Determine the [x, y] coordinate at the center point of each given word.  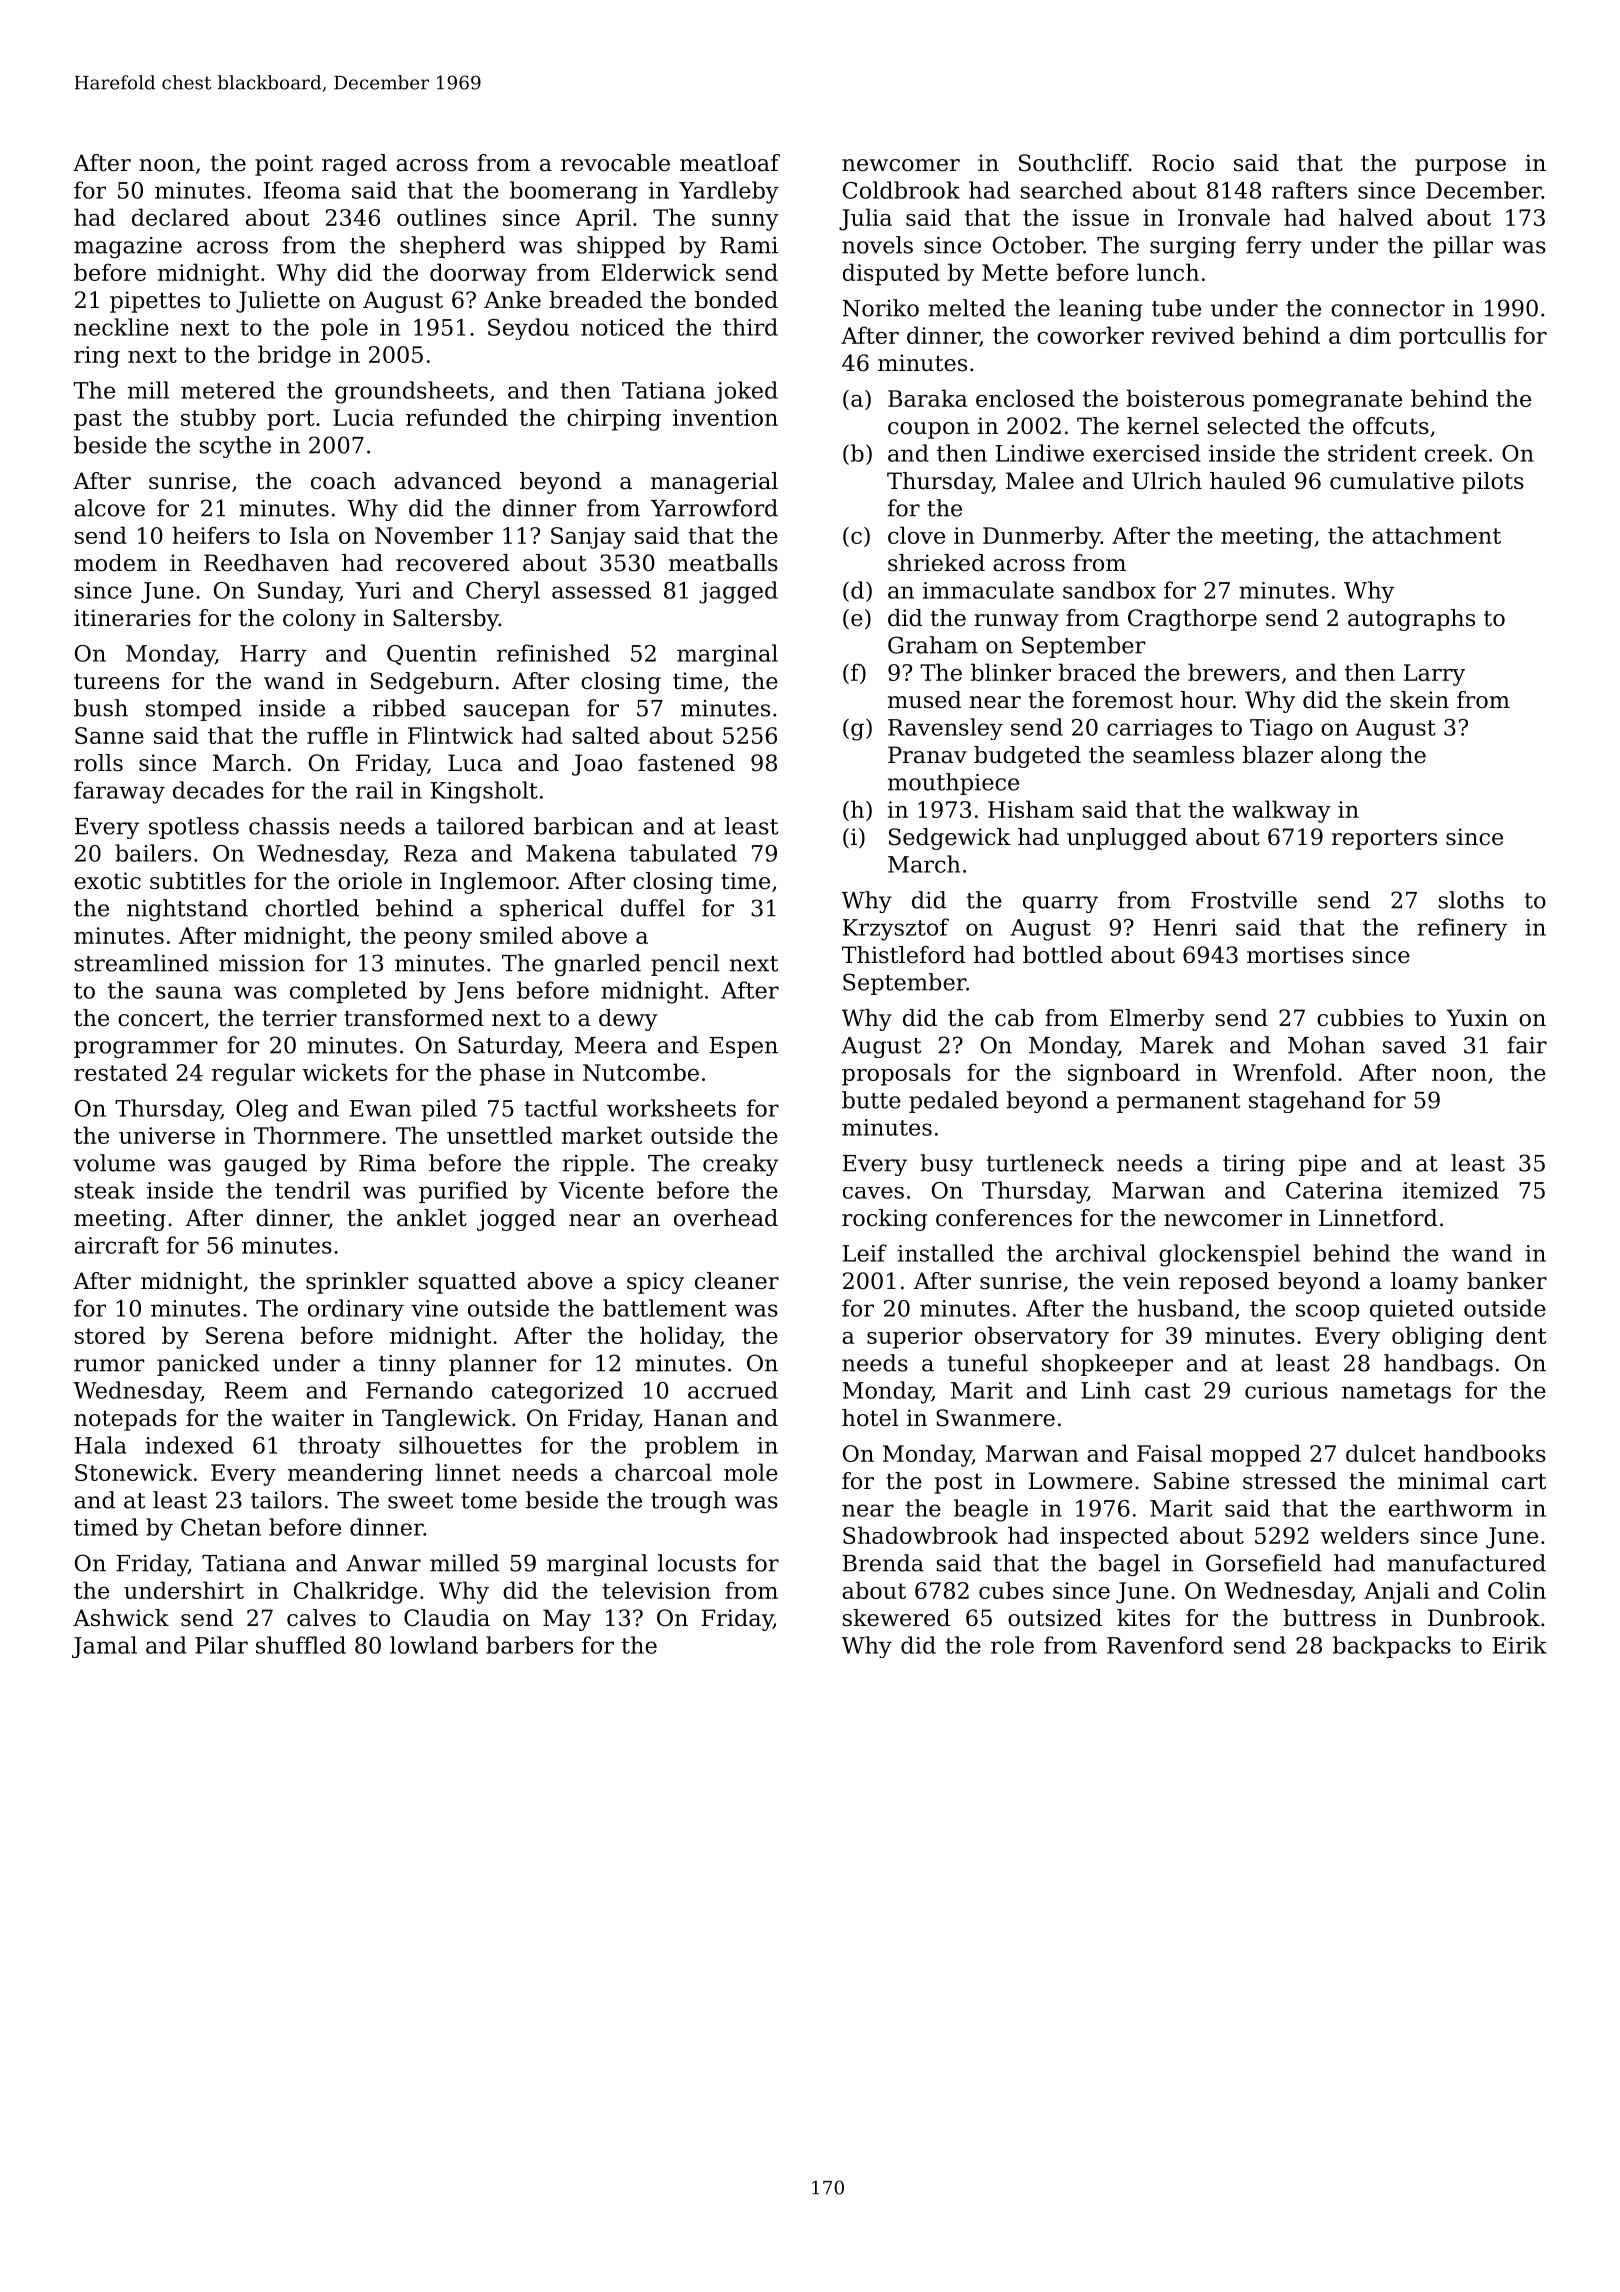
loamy [1424, 1283]
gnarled [598, 965]
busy [946, 1165]
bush [101, 708]
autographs [1411, 620]
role [1012, 1645]
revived [1193, 335]
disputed [891, 274]
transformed [414, 1018]
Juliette [278, 302]
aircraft [117, 1245]
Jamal [104, 1647]
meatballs [723, 563]
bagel [1129, 1565]
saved [1414, 1045]
